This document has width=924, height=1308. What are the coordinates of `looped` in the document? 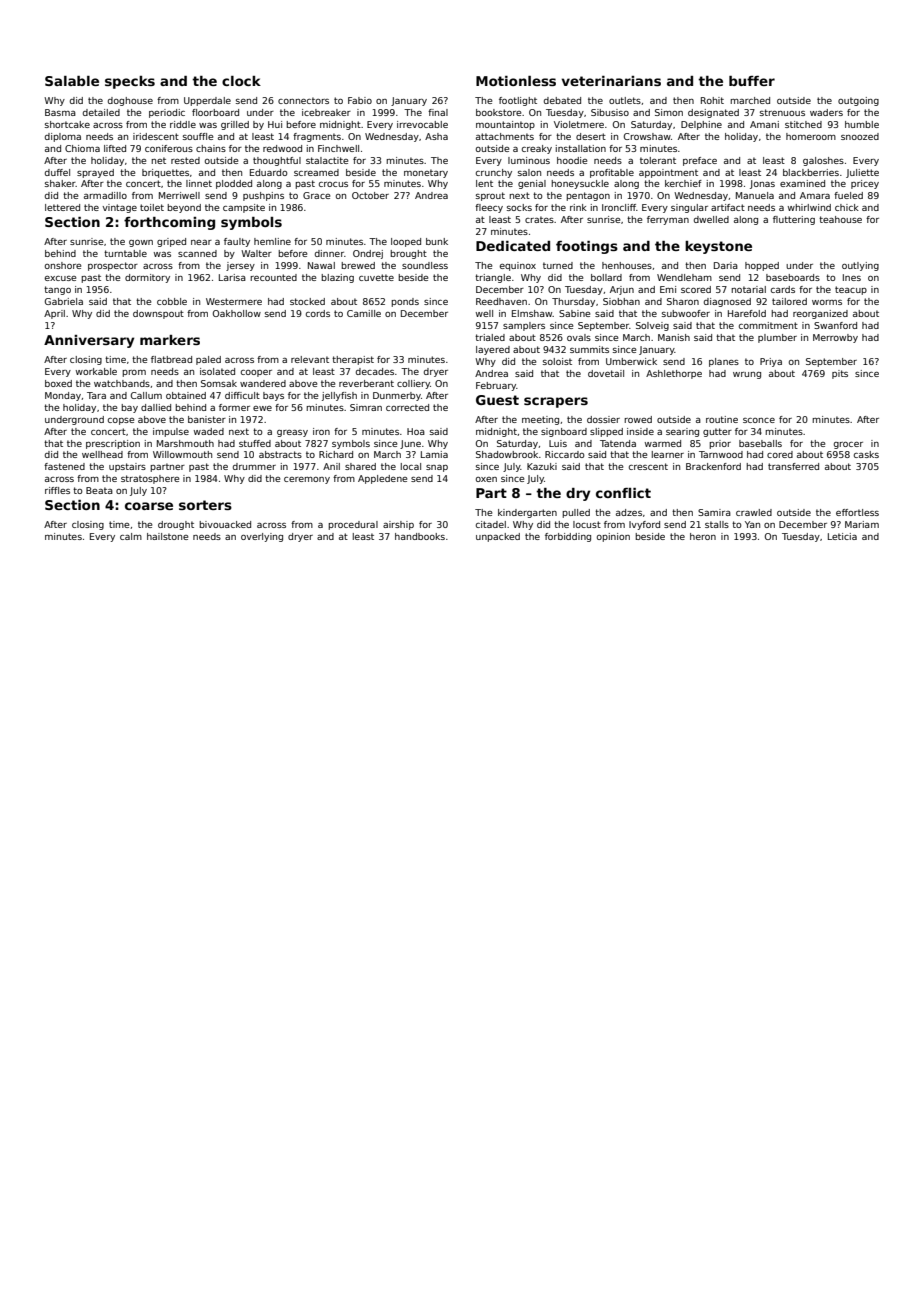 It's located at (406, 242).
